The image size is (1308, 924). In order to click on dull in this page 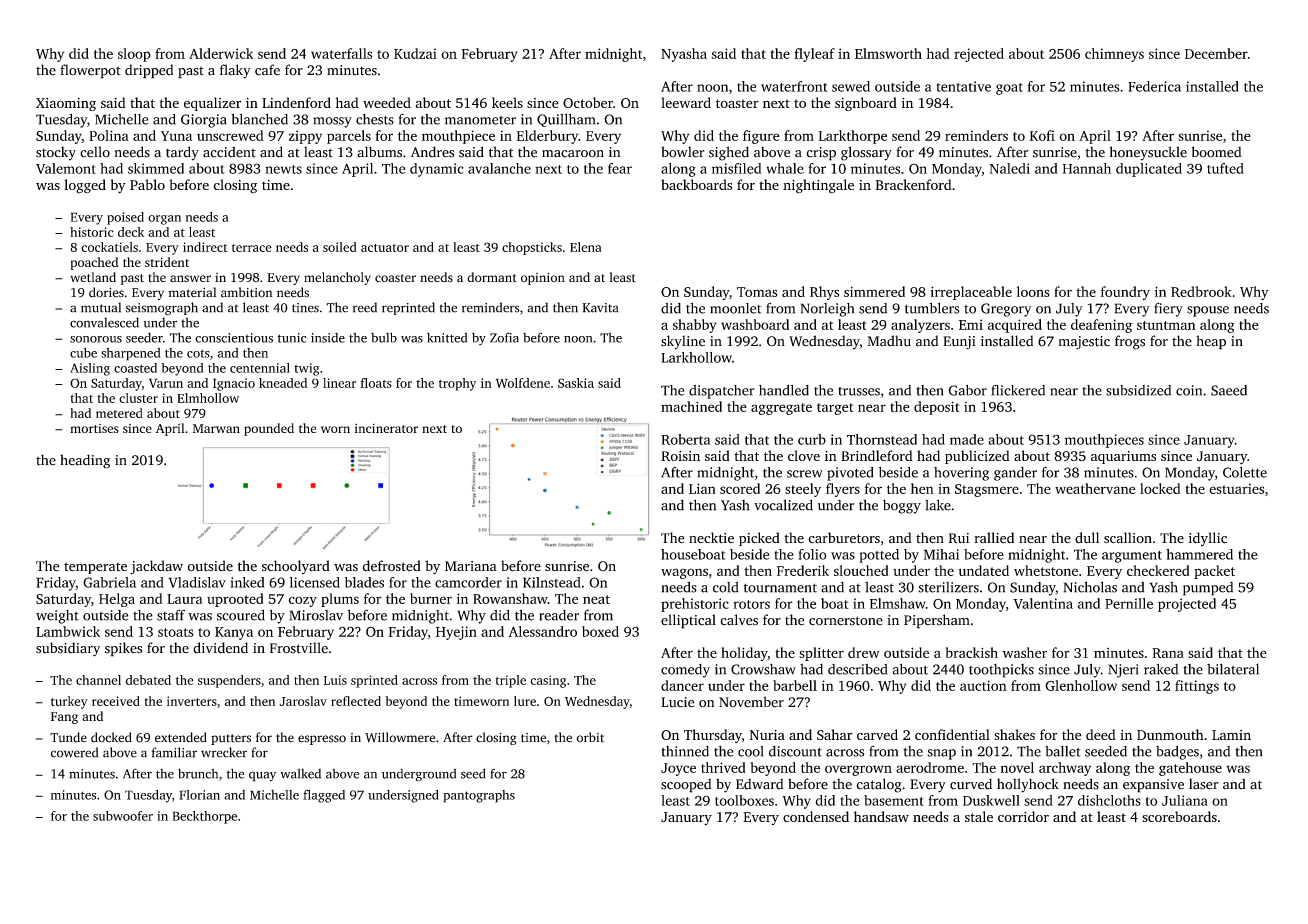, I will do `click(1087, 537)`.
